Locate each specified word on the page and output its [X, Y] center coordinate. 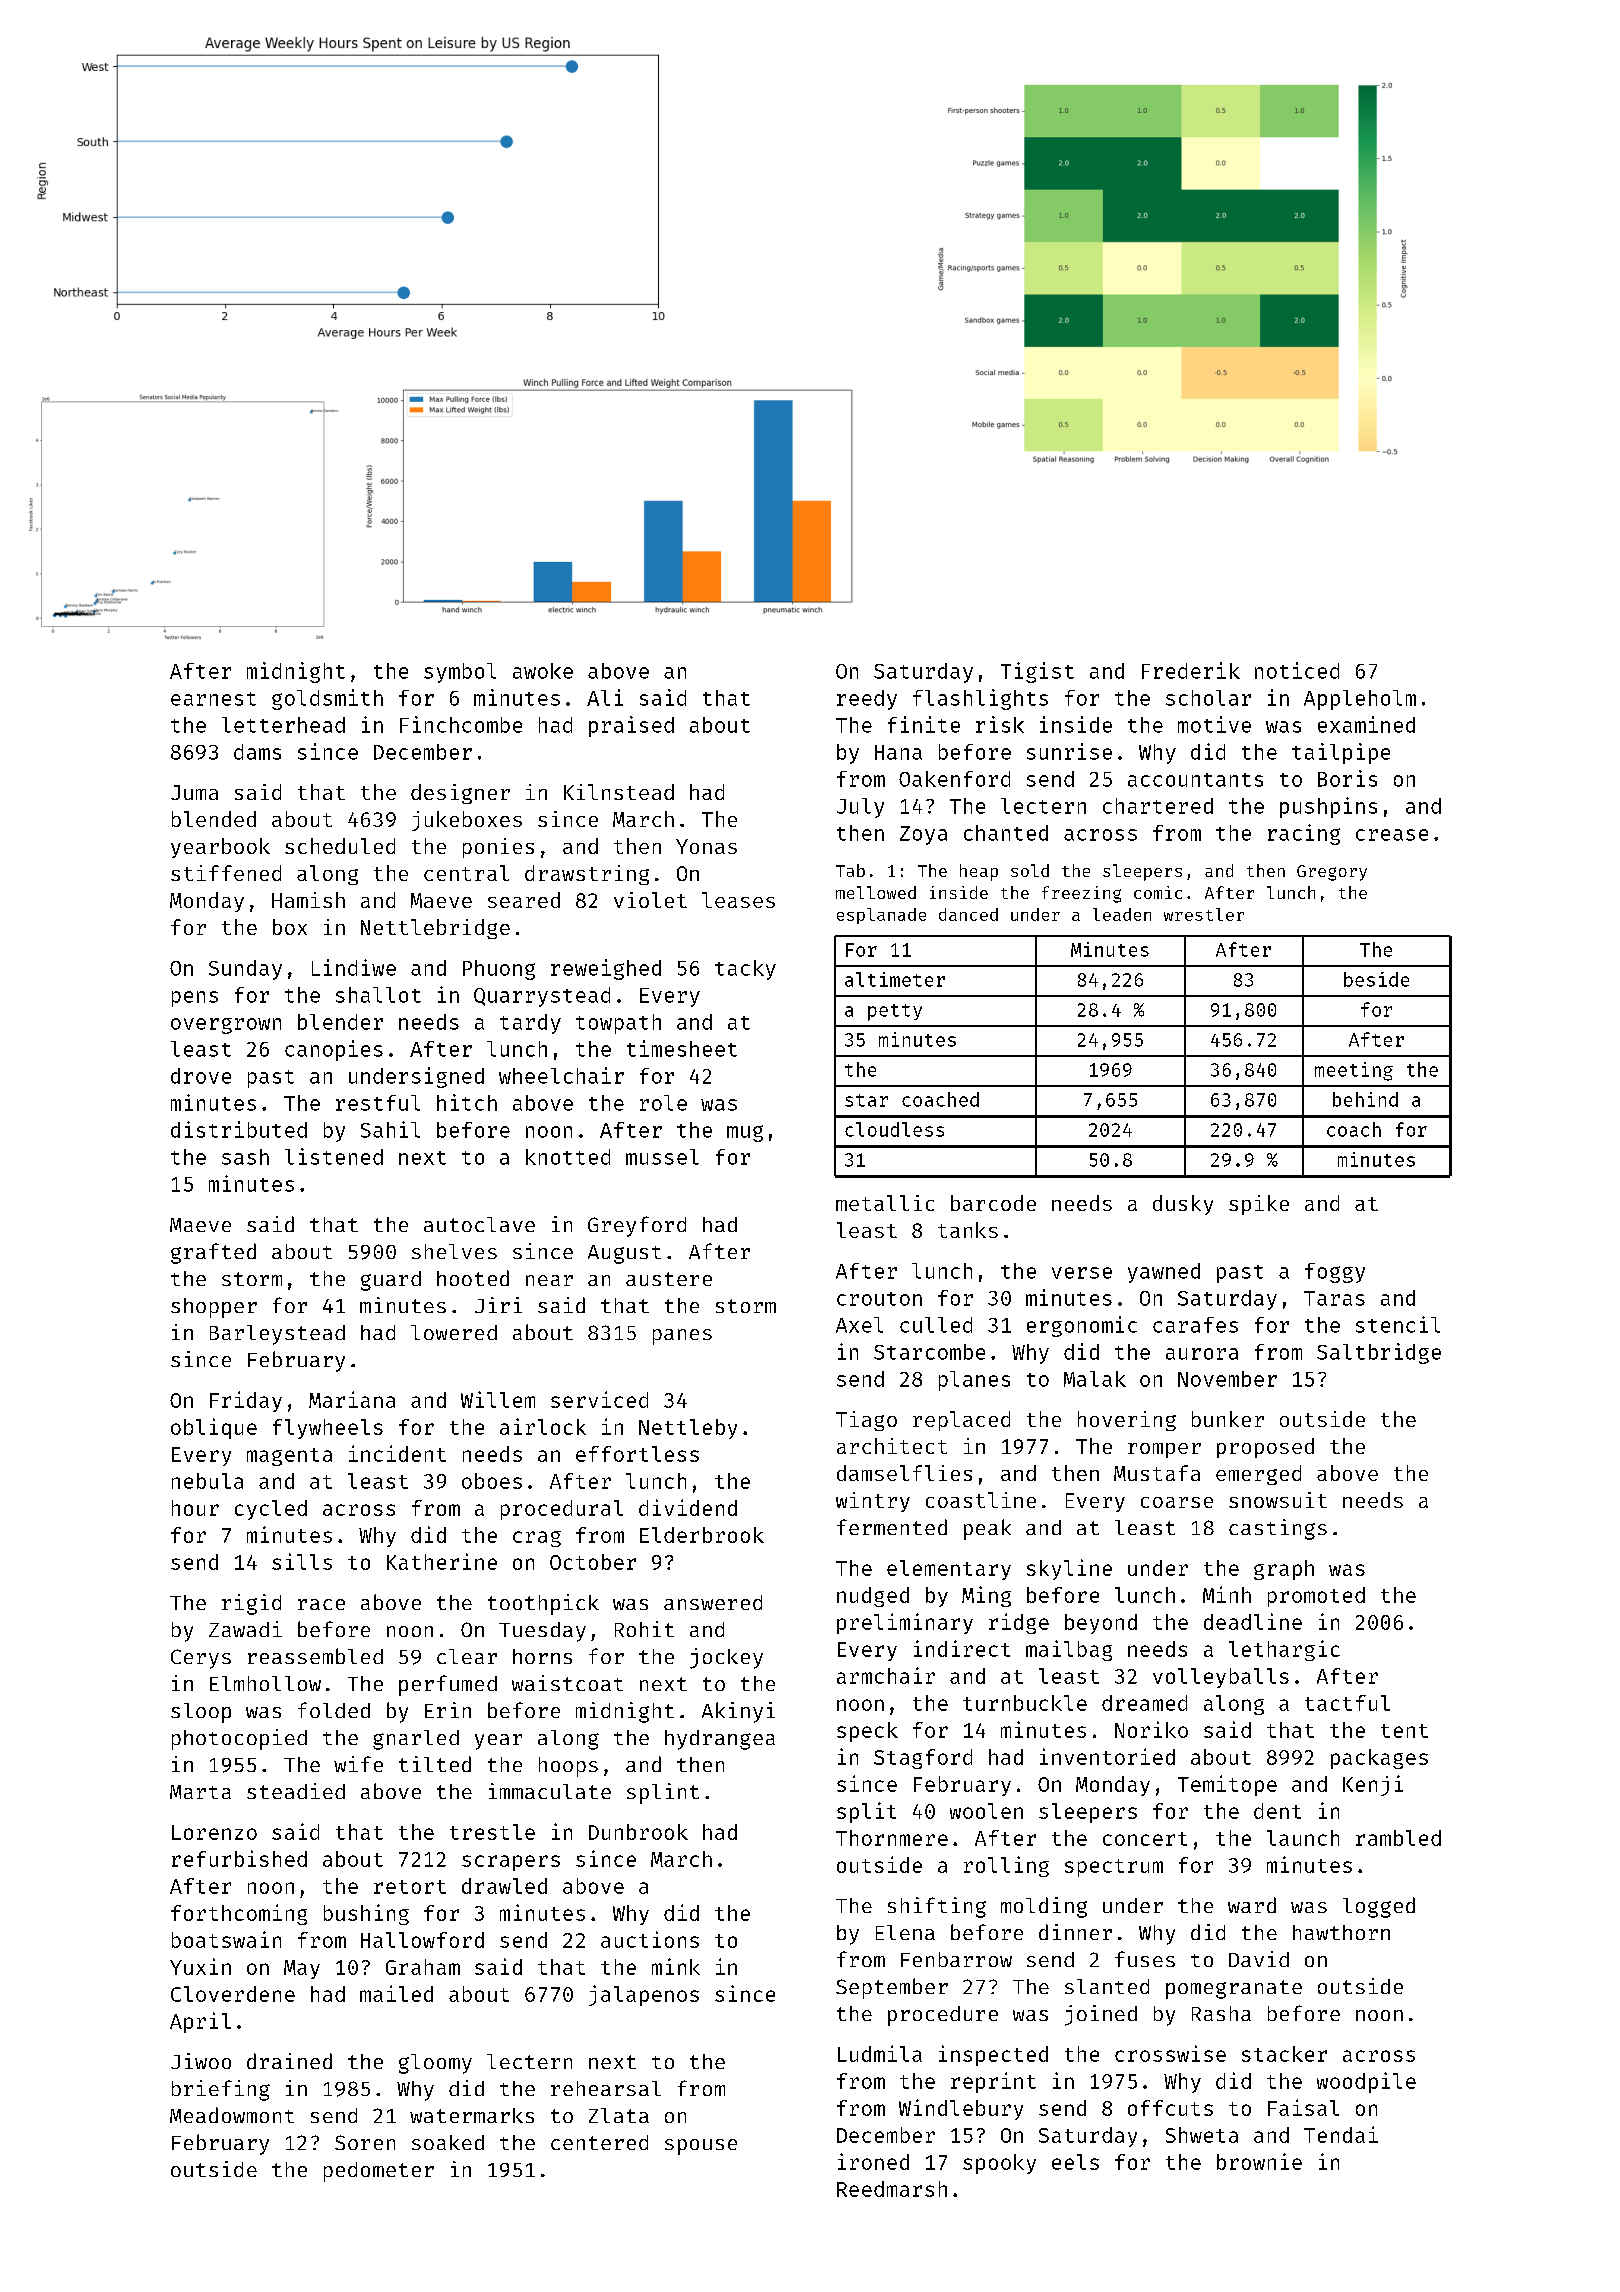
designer [460, 794]
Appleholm [1360, 700]
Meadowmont [232, 2115]
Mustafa [1157, 1473]
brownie [1259, 2161]
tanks [968, 1230]
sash [245, 1157]
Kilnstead [619, 792]
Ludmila [880, 2053]
